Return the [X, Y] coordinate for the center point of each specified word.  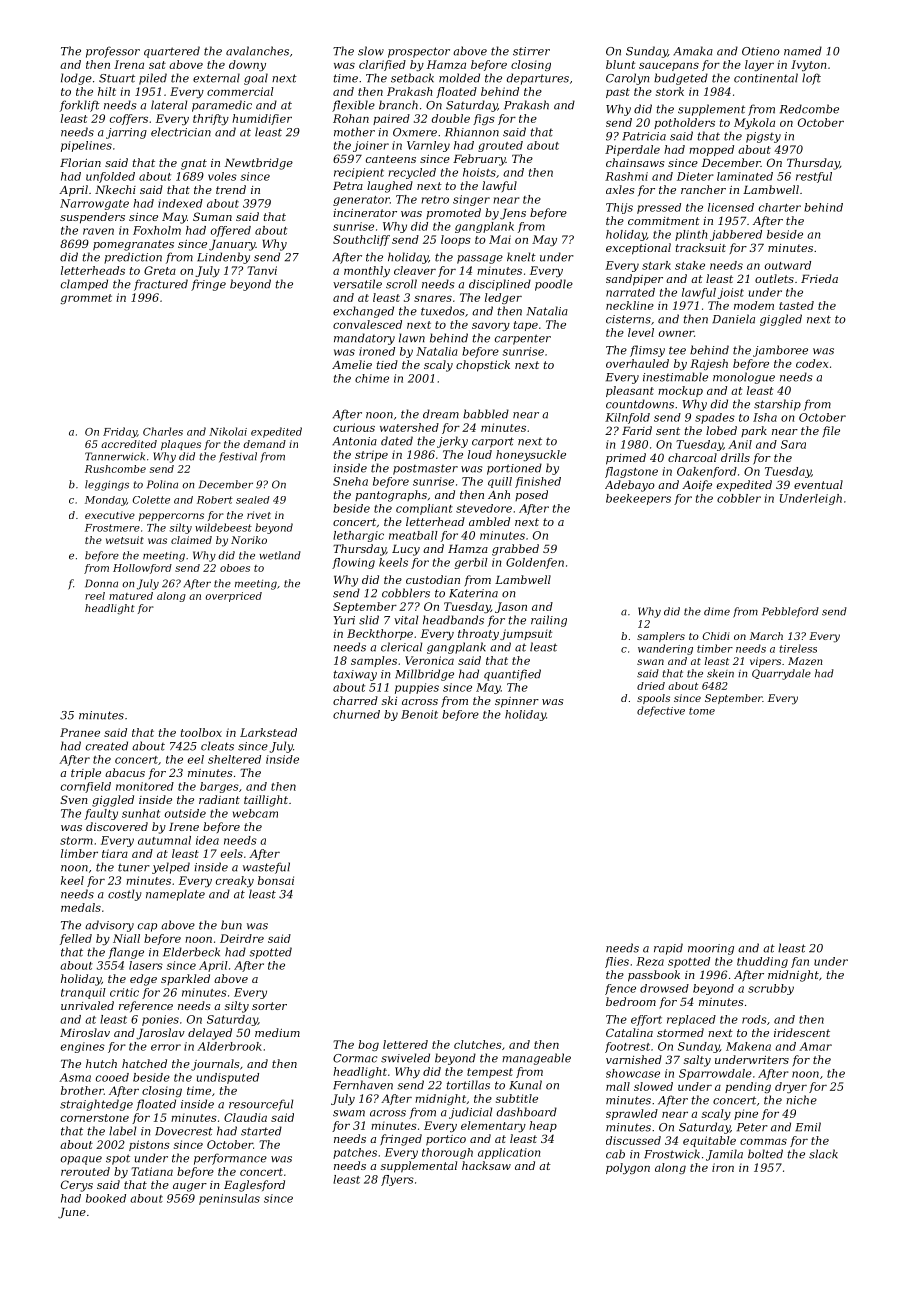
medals [81, 907]
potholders [684, 123]
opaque [81, 1160]
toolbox [201, 732]
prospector [419, 52]
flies [617, 962]
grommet [86, 299]
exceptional [638, 249]
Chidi [716, 636]
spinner [517, 702]
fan [800, 962]
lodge [76, 79]
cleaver [415, 270]
